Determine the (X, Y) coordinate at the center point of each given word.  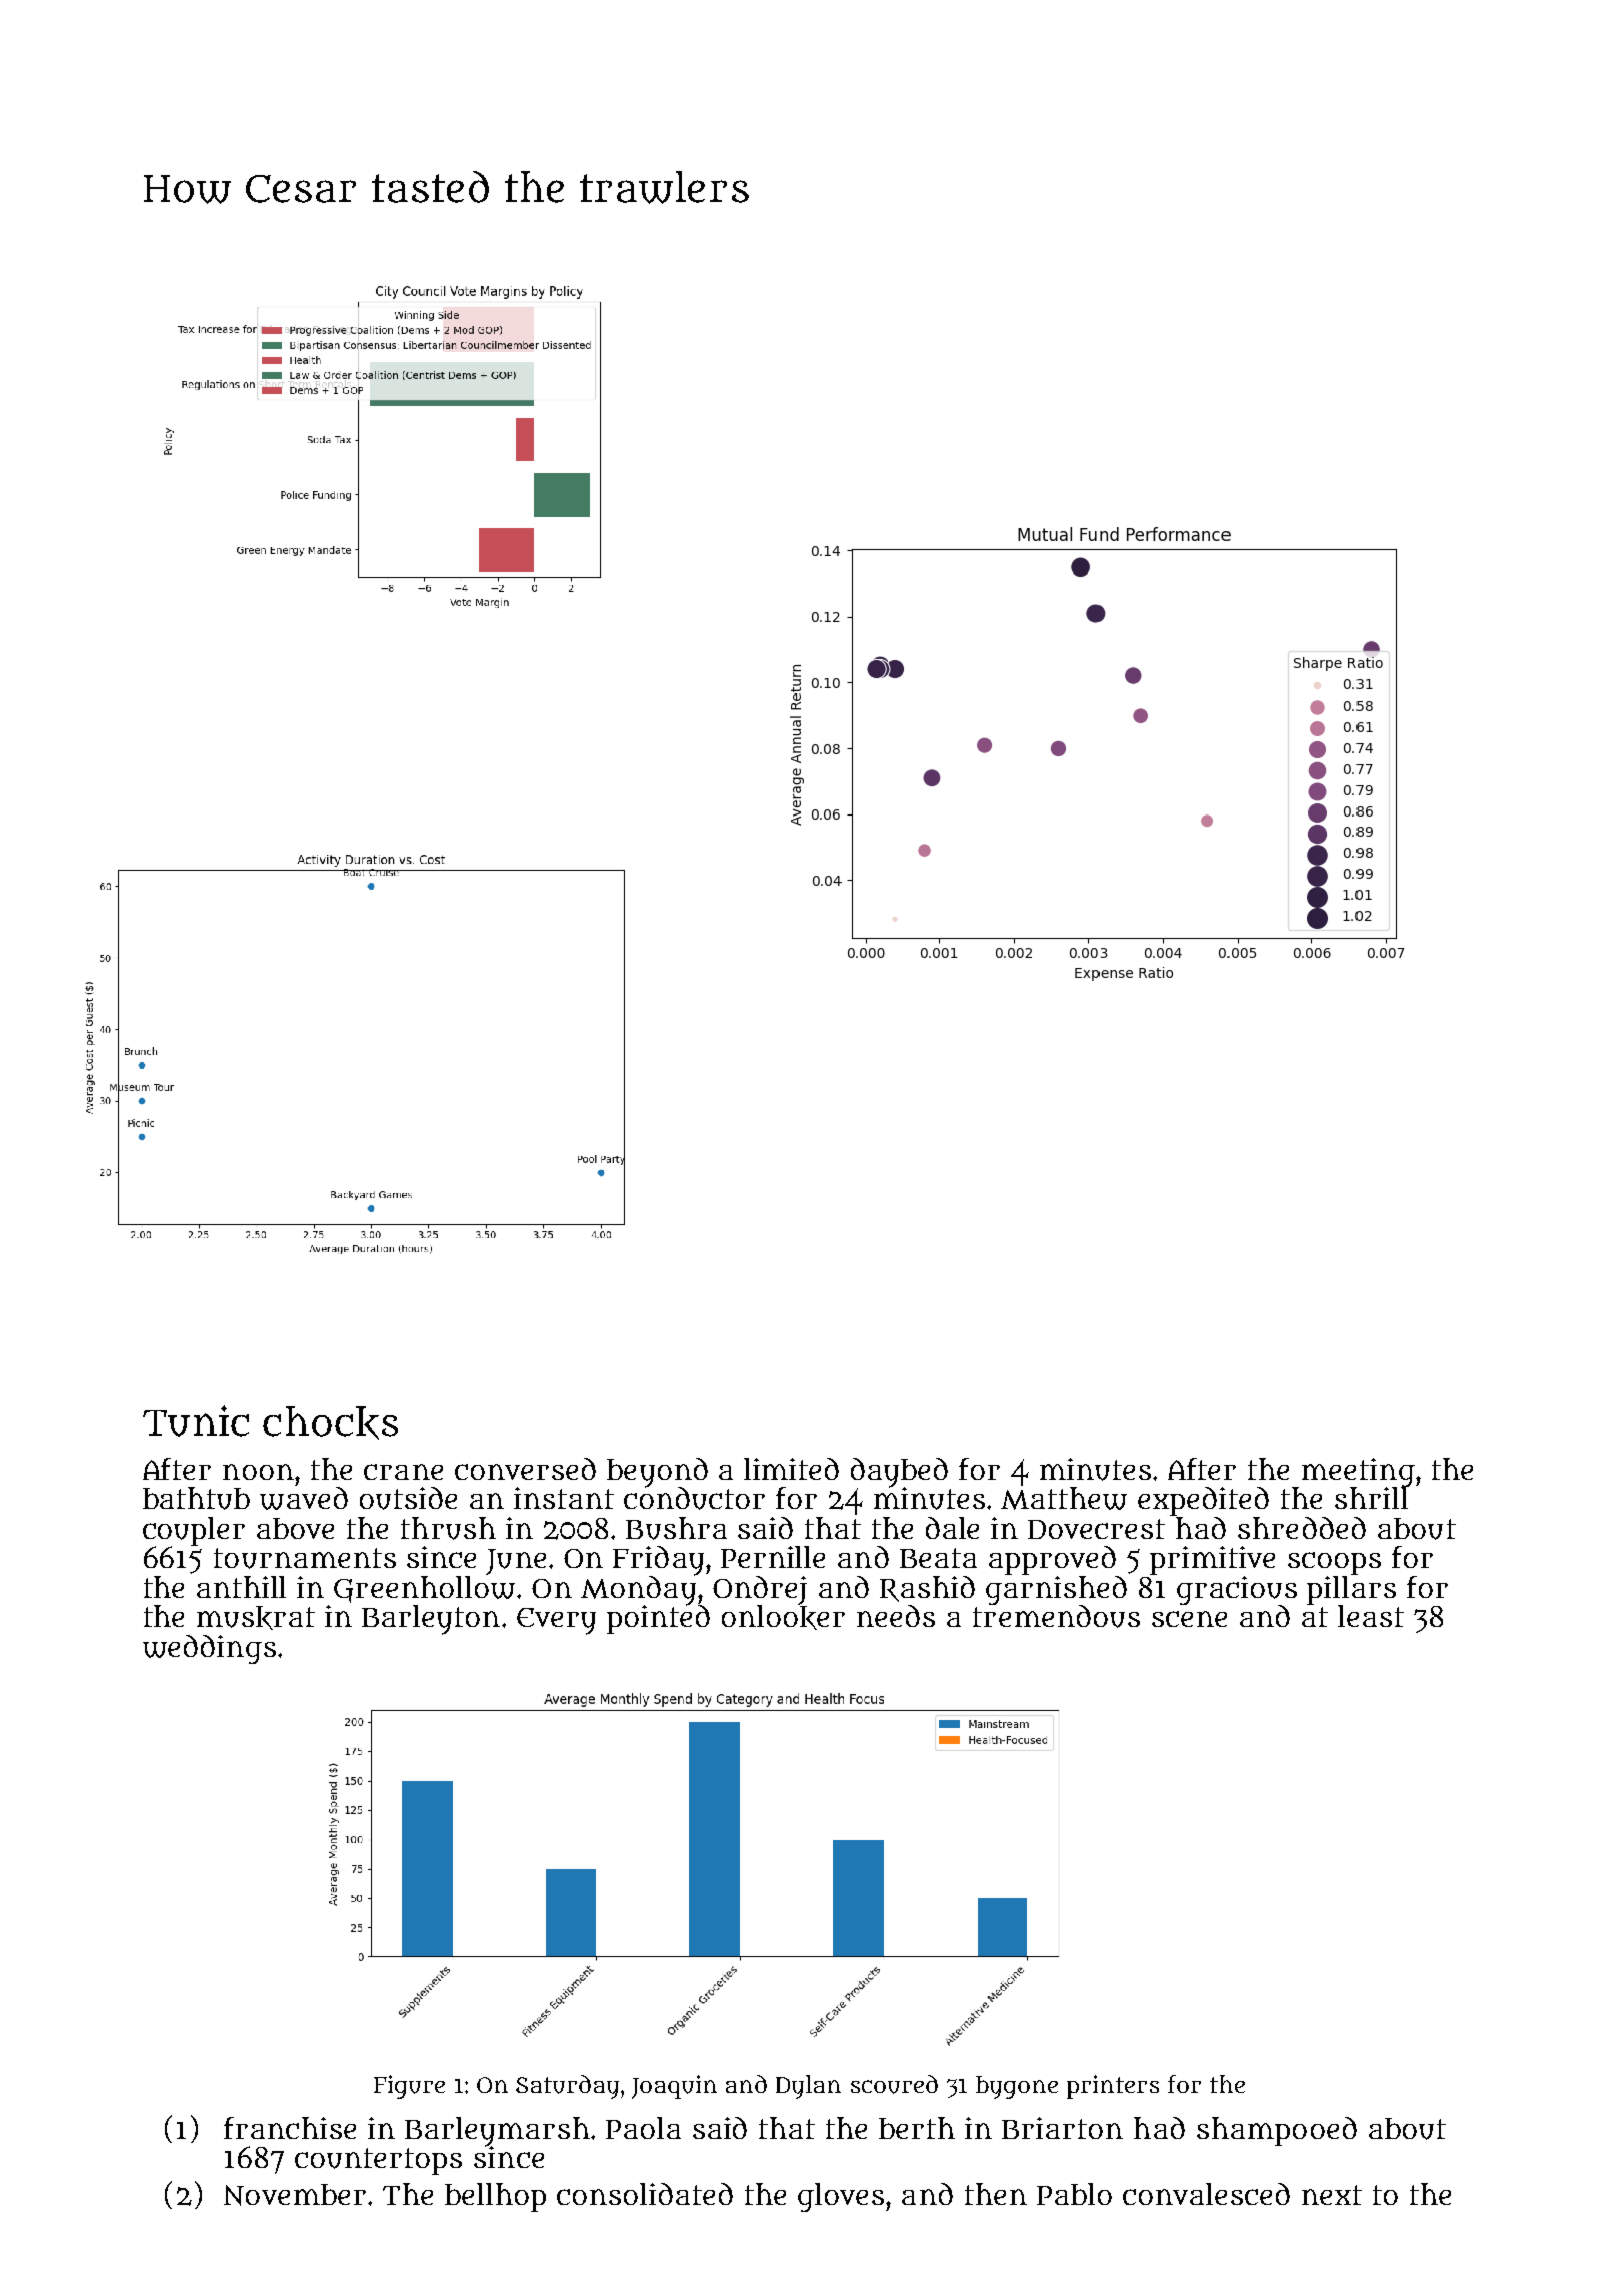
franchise (290, 2128)
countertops (378, 2161)
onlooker (783, 1617)
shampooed (1277, 2131)
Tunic (196, 1421)
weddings (209, 1649)
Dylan (808, 2087)
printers (1113, 2087)
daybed (899, 1472)
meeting (1358, 1472)
